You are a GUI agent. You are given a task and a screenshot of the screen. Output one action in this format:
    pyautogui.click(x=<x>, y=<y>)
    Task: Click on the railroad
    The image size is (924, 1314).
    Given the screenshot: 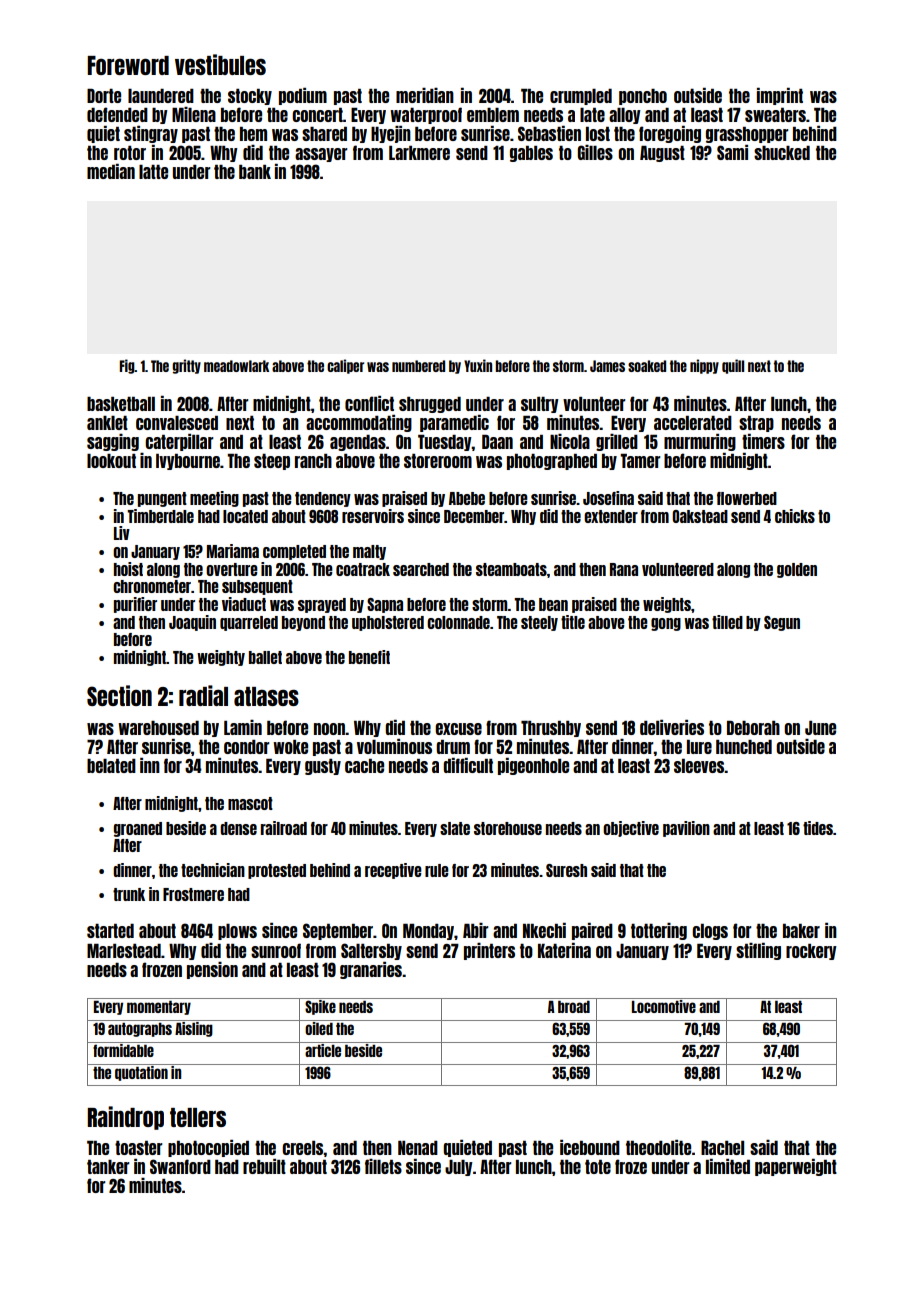 What is the action you would take?
    pyautogui.click(x=284, y=828)
